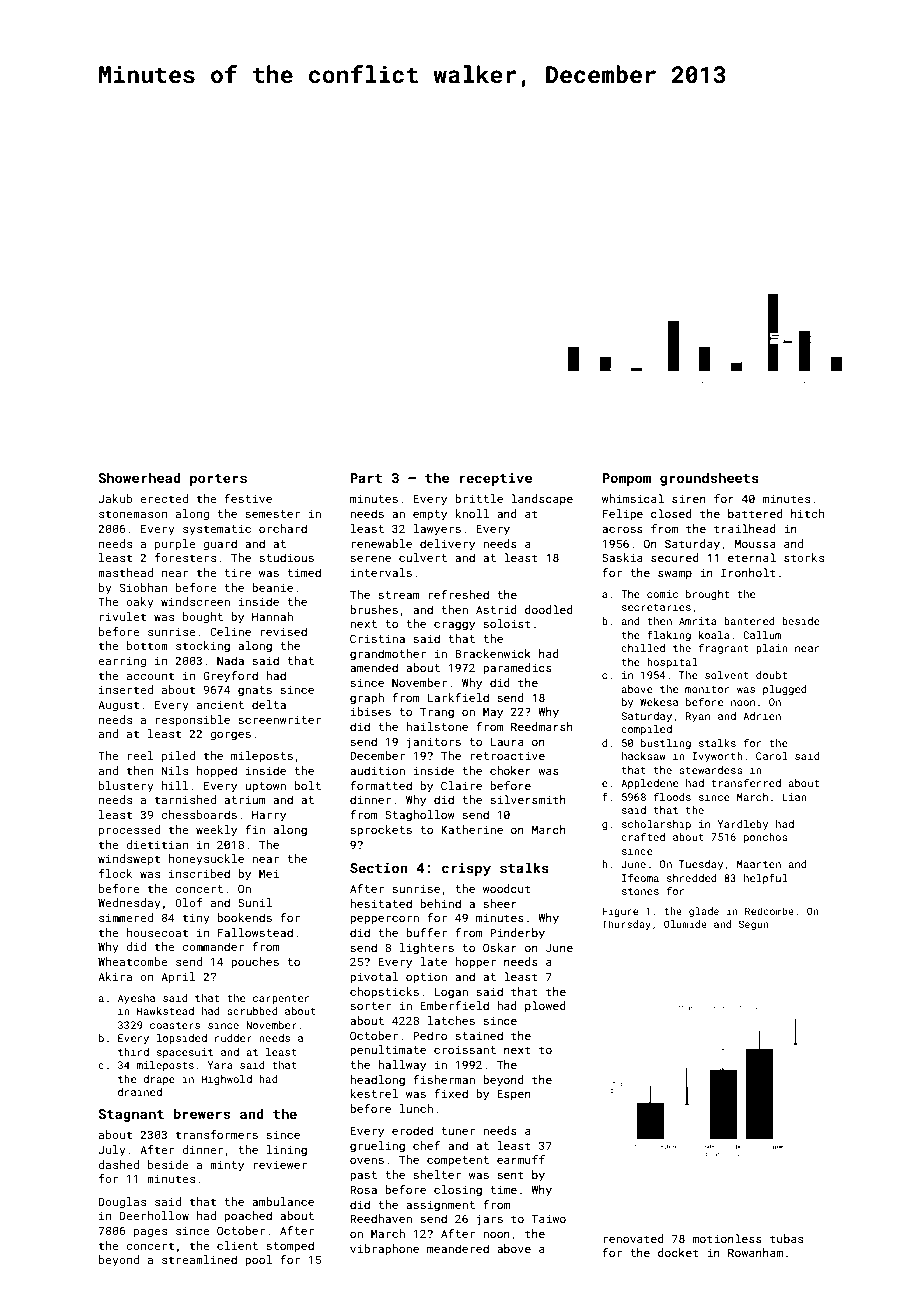 Image resolution: width=924 pixels, height=1308 pixels. I want to click on processed, so click(129, 831).
